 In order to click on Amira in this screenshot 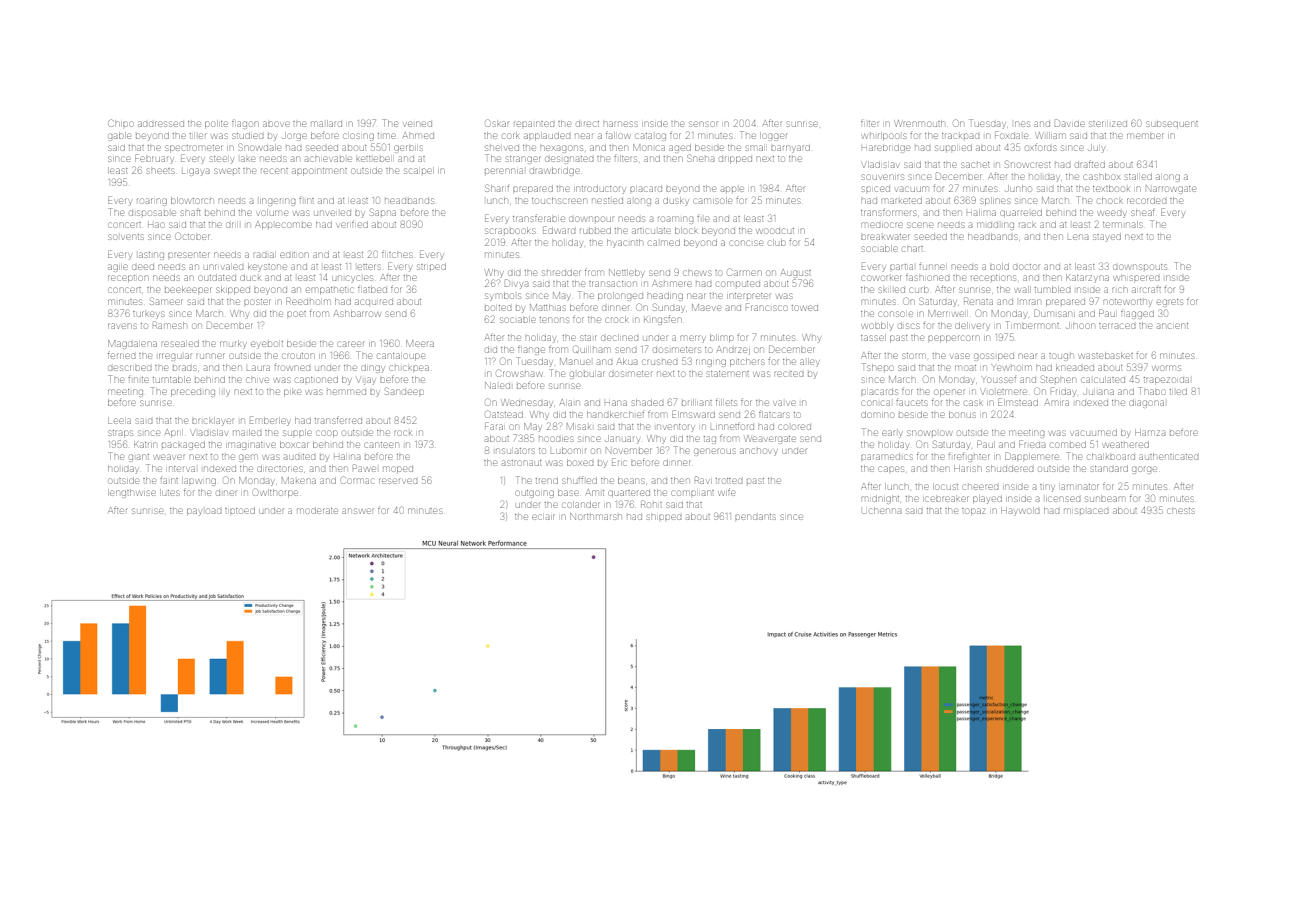, I will do `click(1057, 402)`.
